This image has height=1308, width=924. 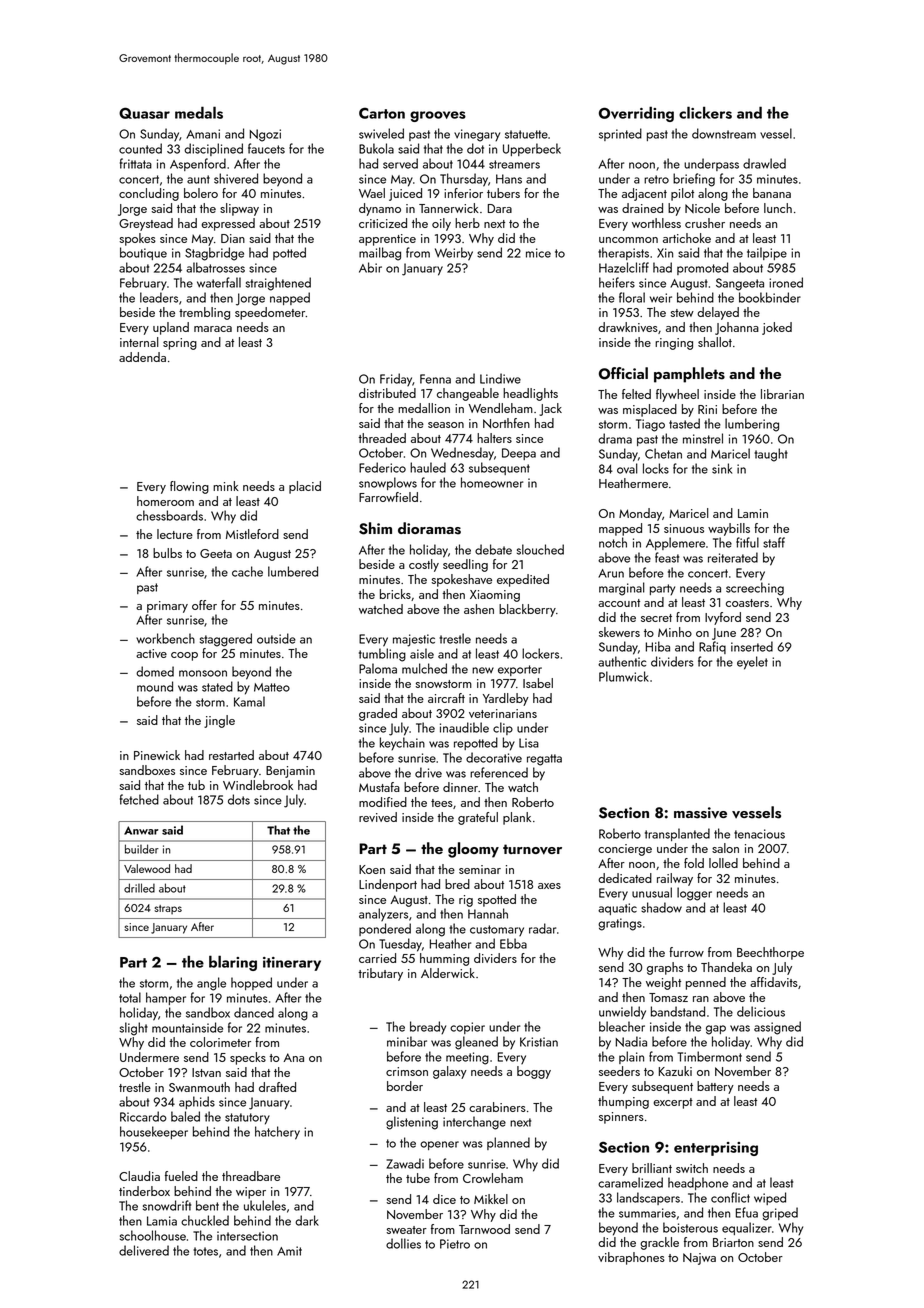 What do you see at coordinates (716, 1030) in the image?
I see `gap` at bounding box center [716, 1030].
